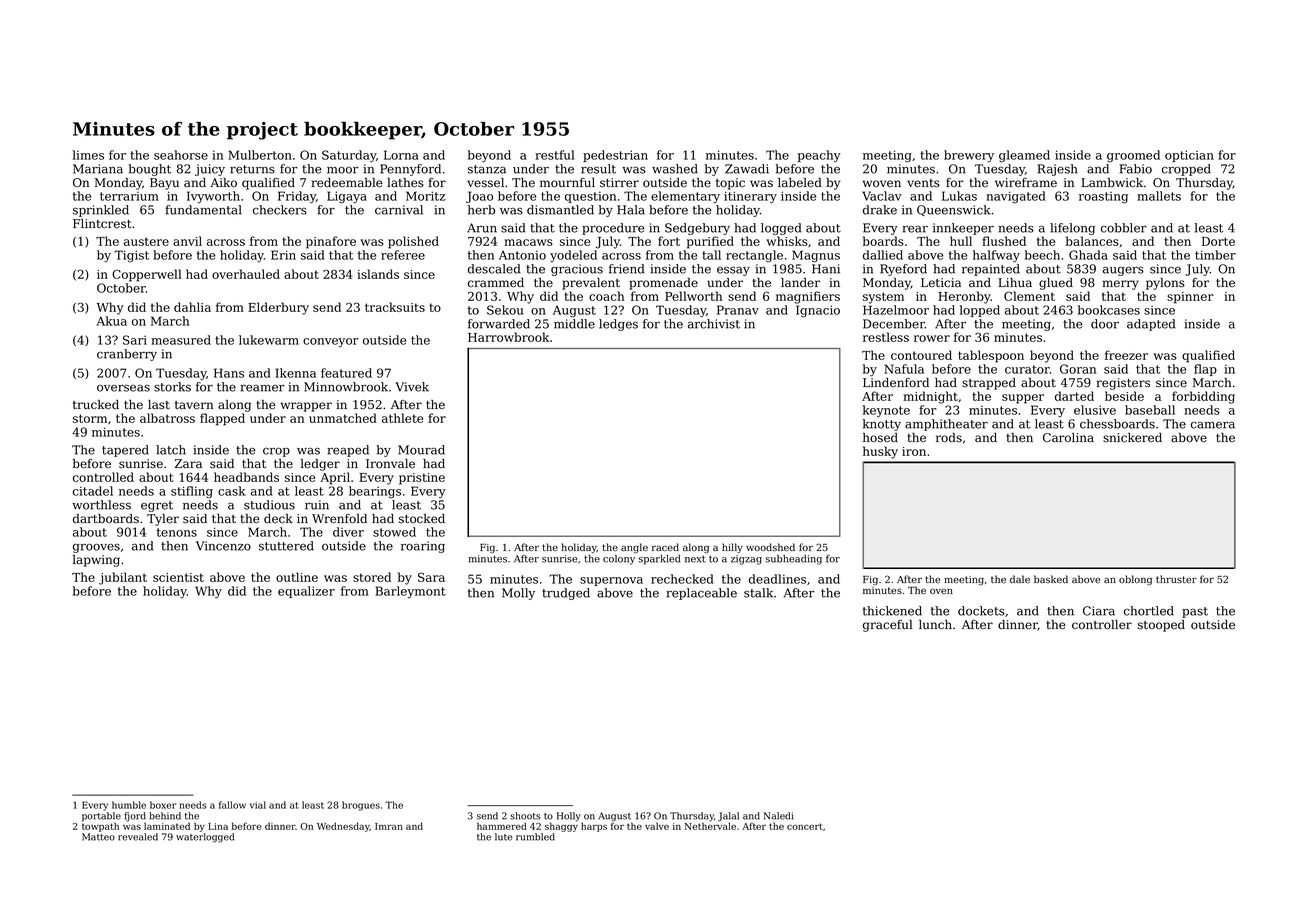 The image size is (1308, 924). What do you see at coordinates (1203, 397) in the screenshot?
I see `forbidding` at bounding box center [1203, 397].
